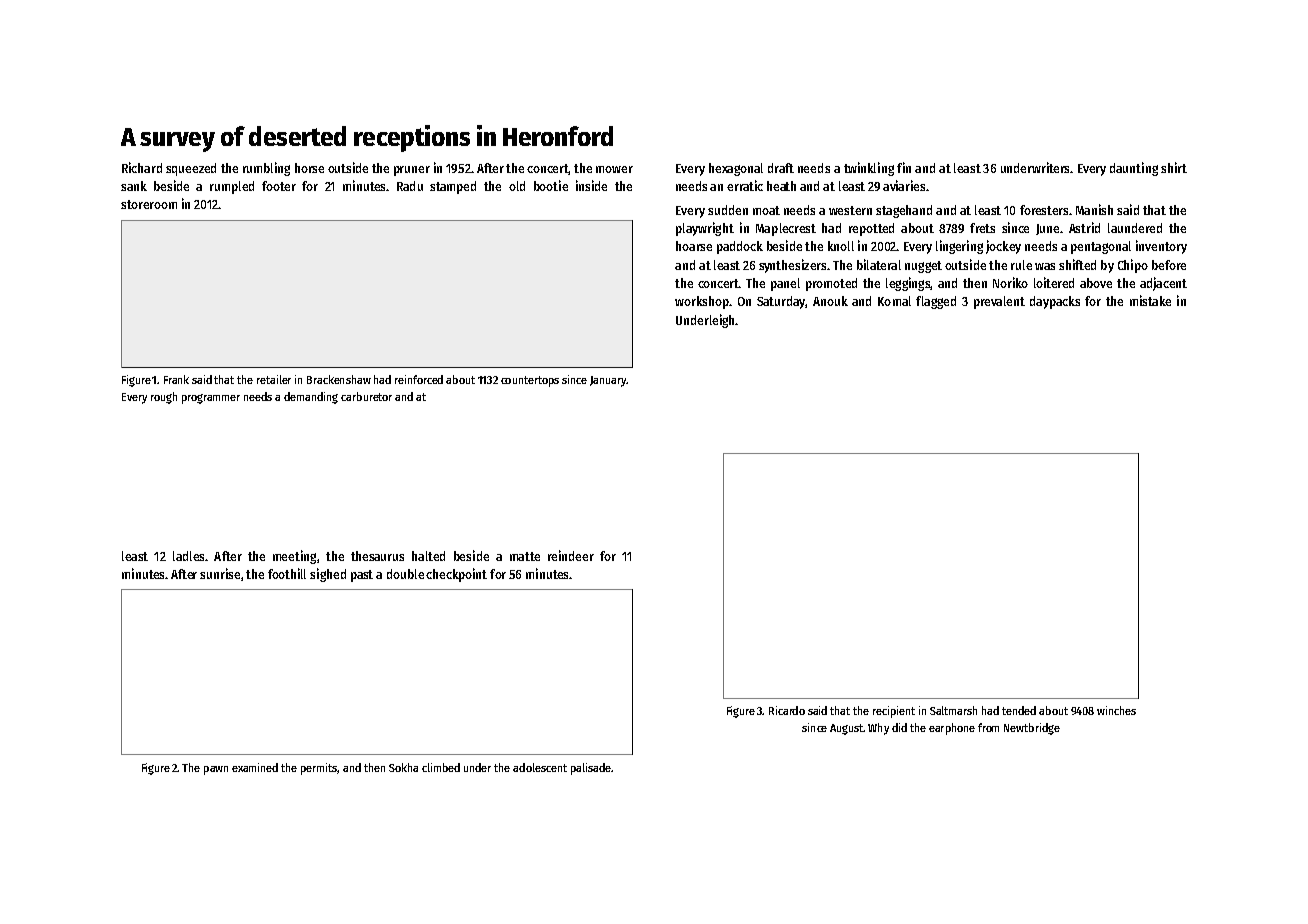  What do you see at coordinates (220, 573) in the page?
I see `sunrise` at bounding box center [220, 573].
